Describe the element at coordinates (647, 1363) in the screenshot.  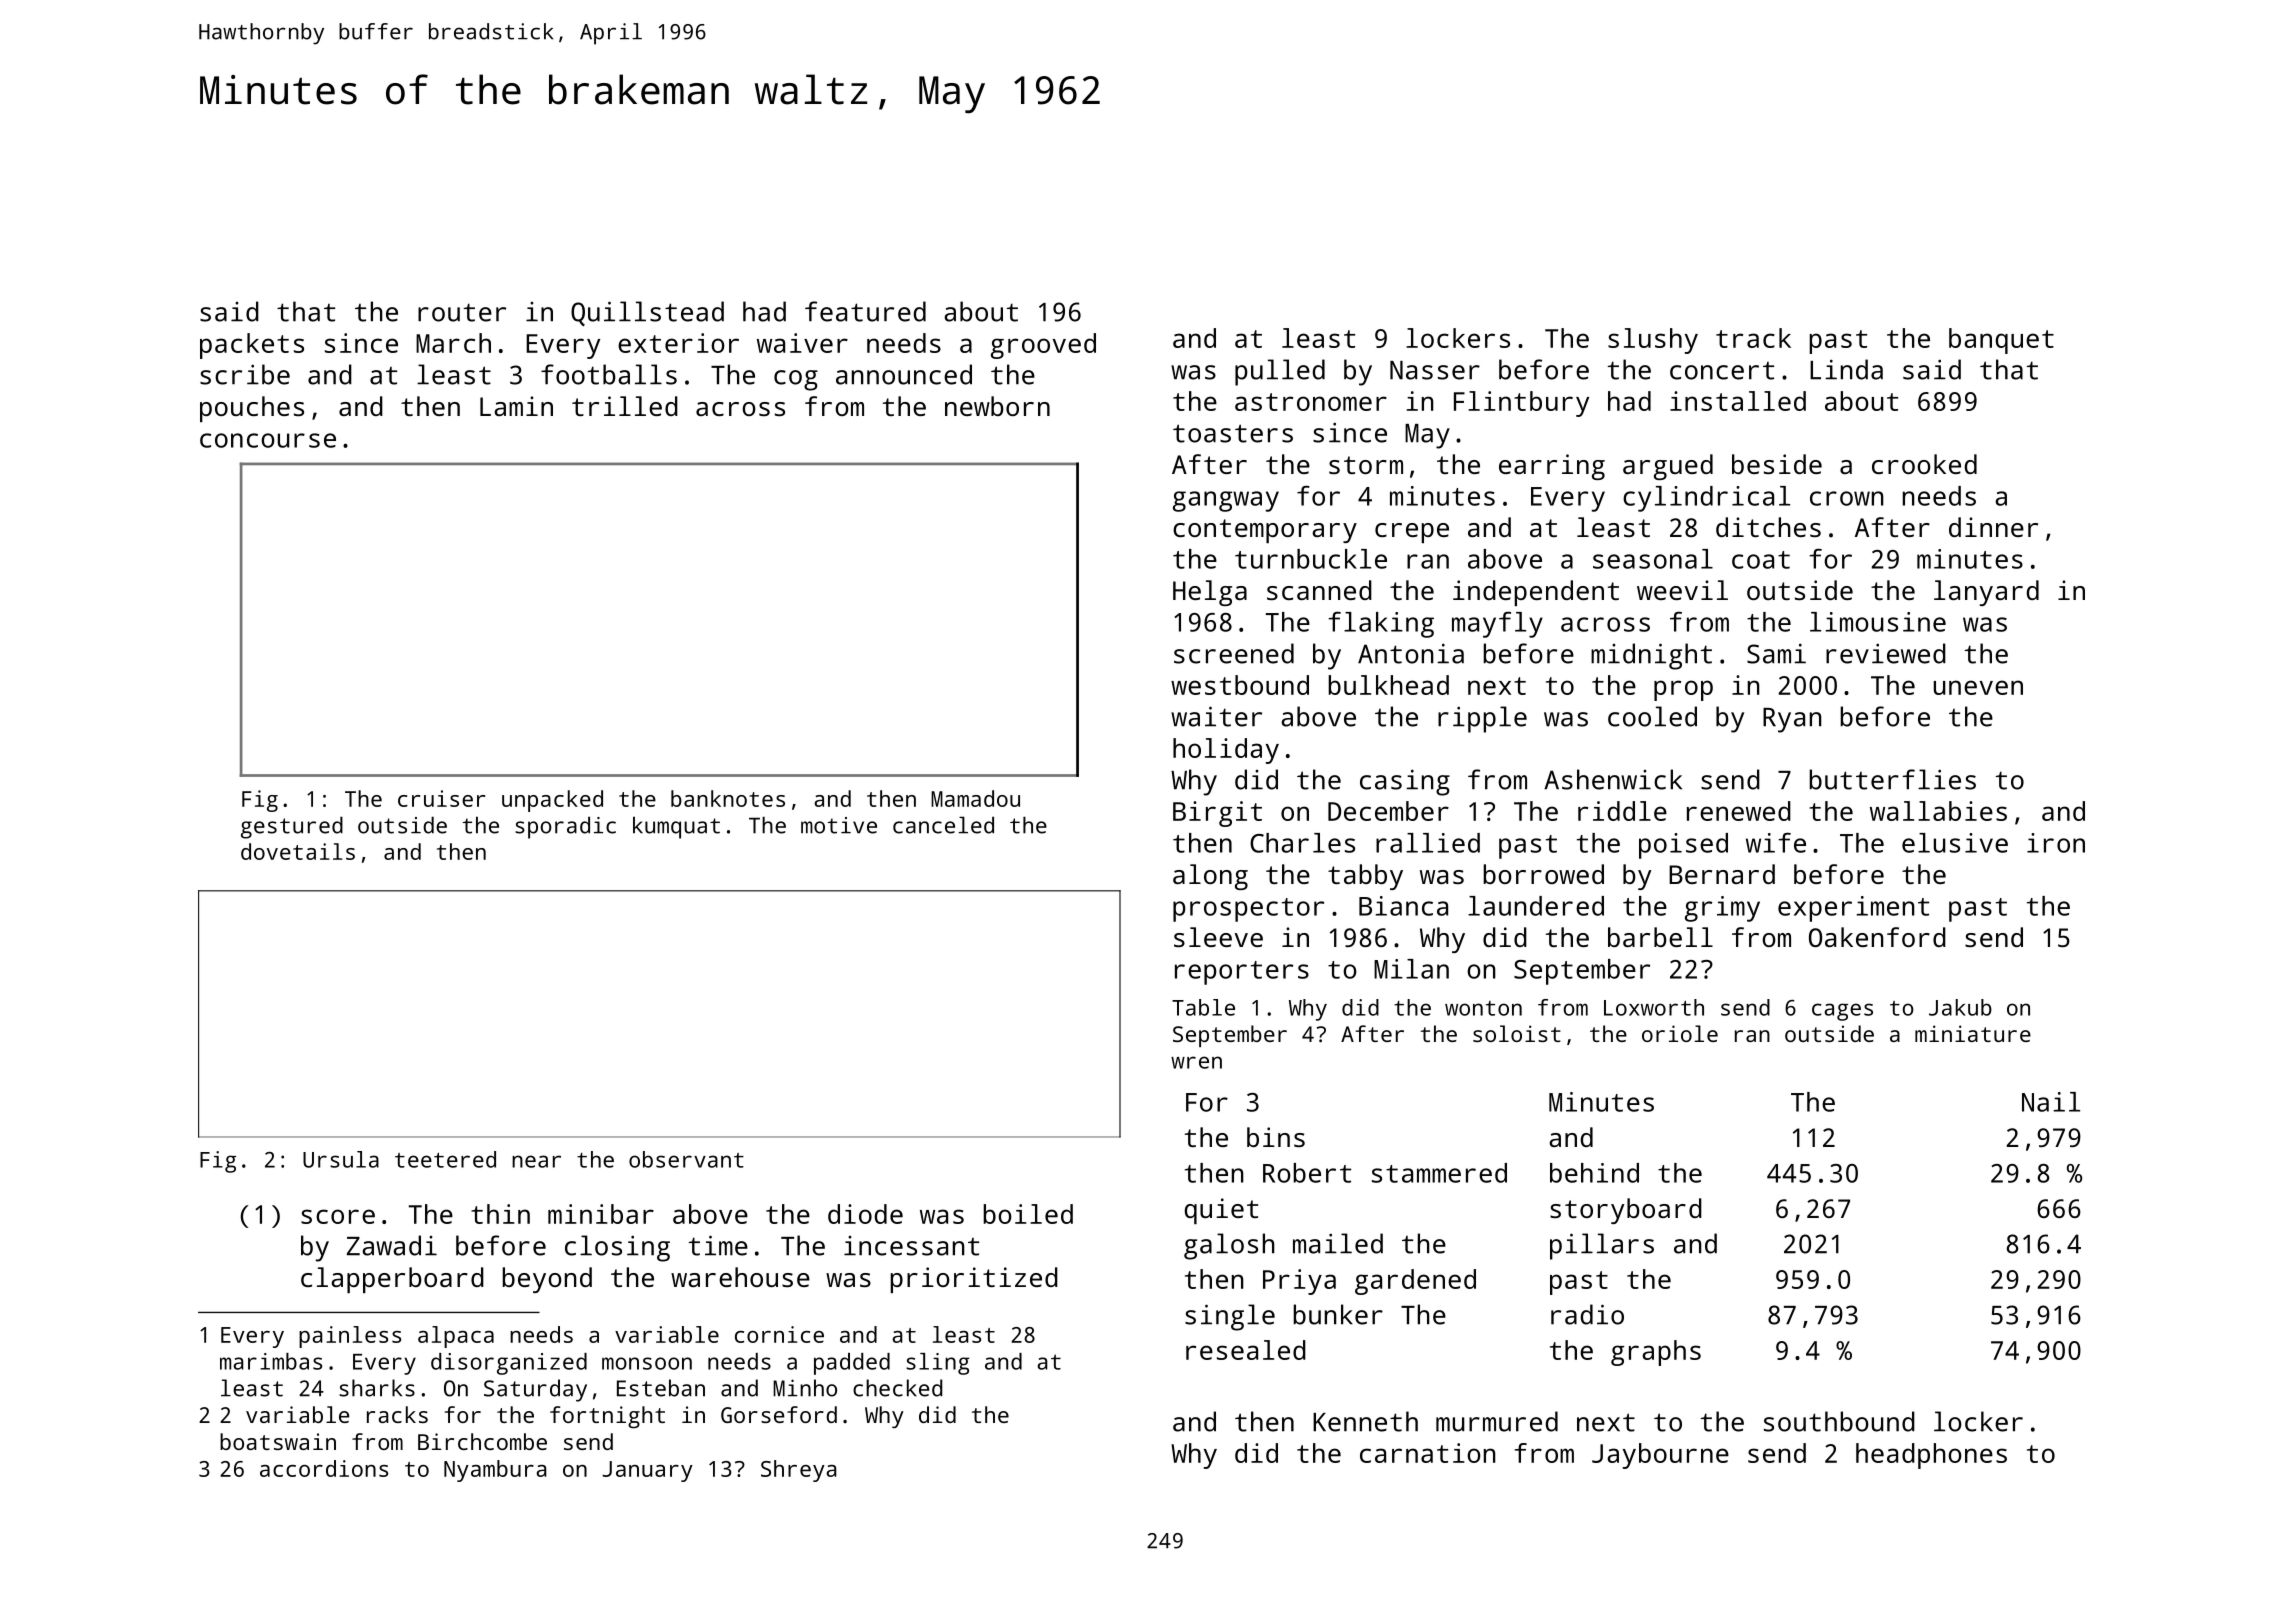
I see `monsoon` at that location.
